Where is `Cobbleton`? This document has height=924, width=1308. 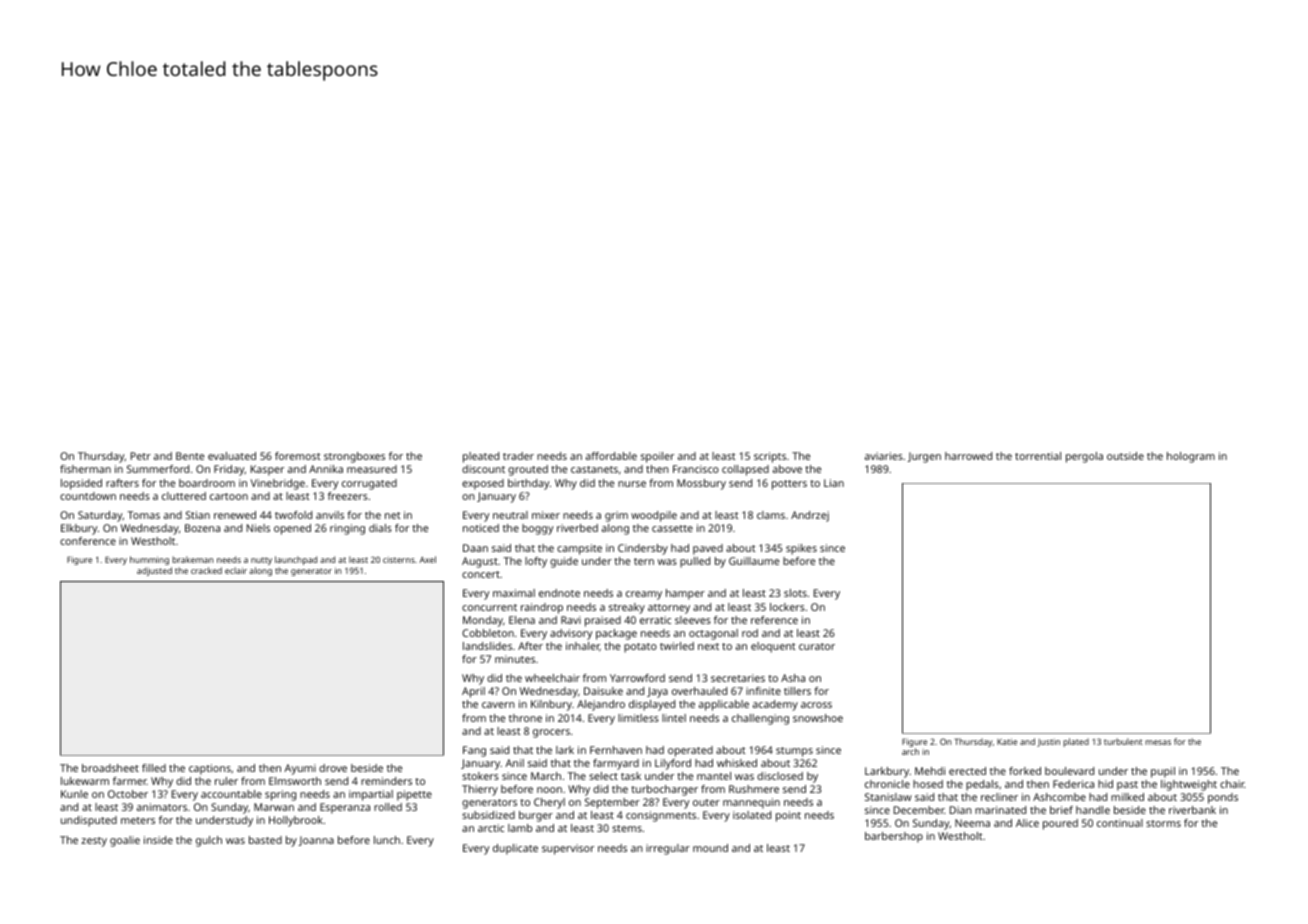 Cobbleton is located at coordinates (488, 633).
